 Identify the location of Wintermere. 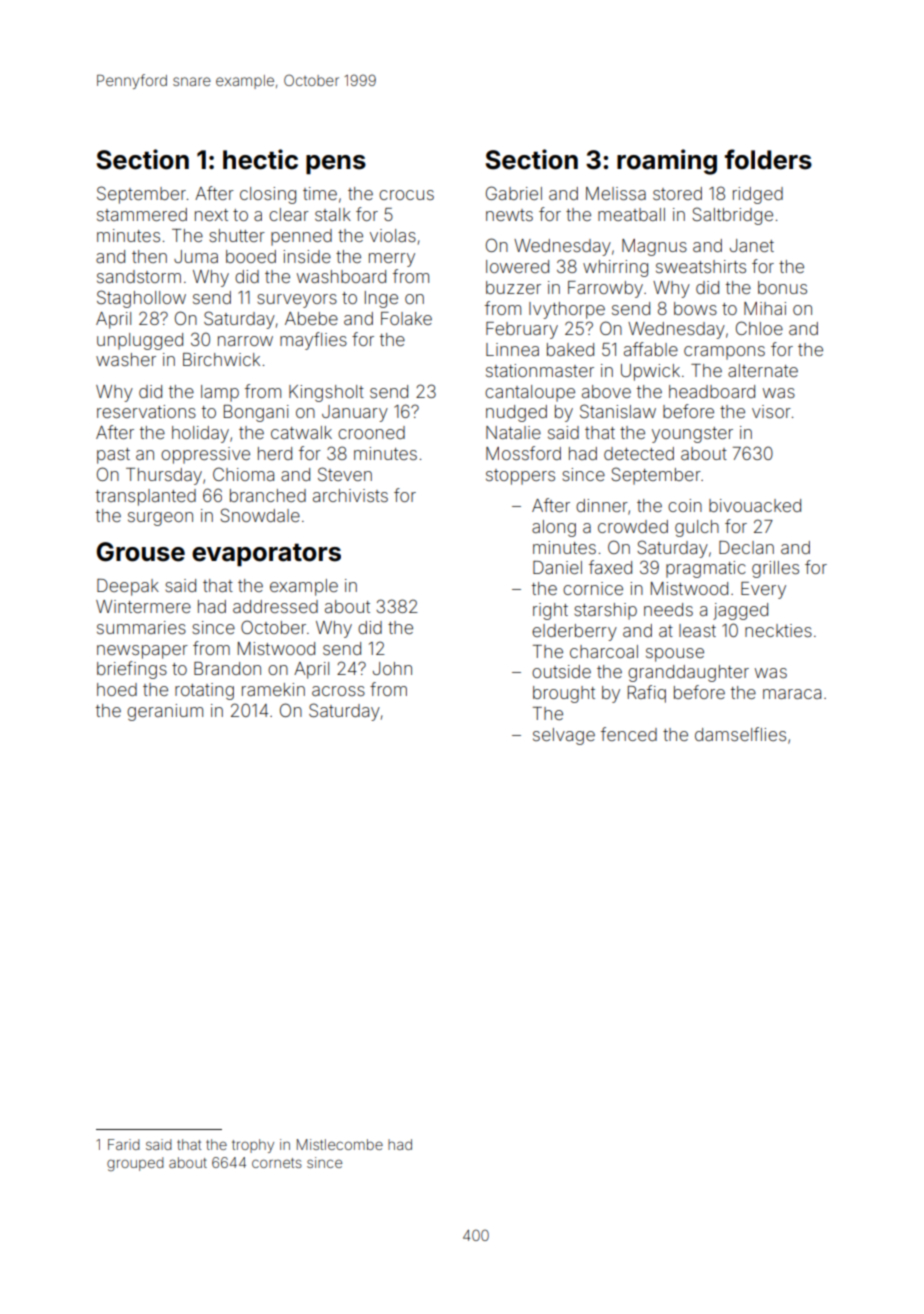
(143, 606).
